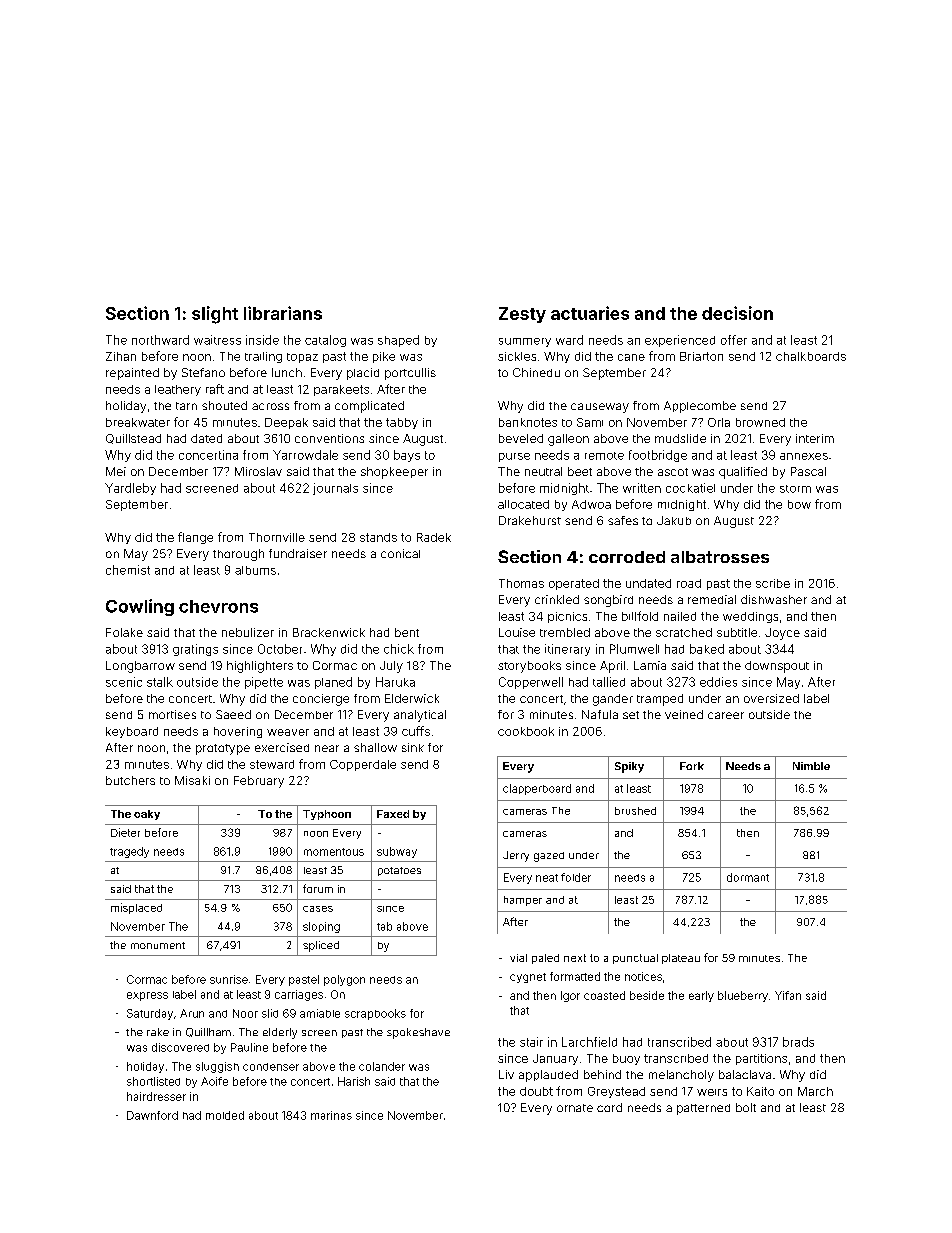  What do you see at coordinates (125, 832) in the screenshot?
I see `Dieter` at bounding box center [125, 832].
